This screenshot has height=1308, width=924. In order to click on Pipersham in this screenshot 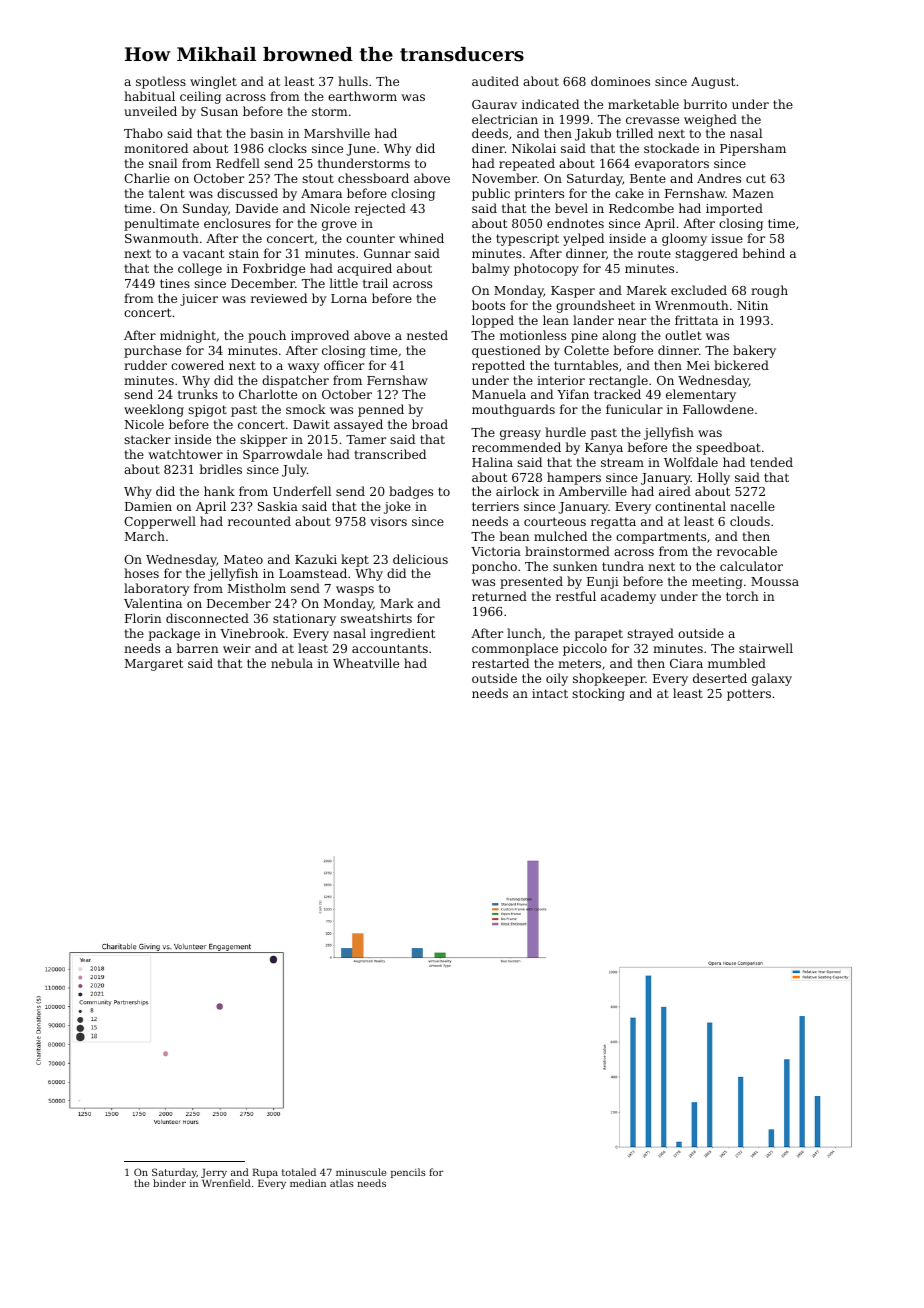, I will do `click(753, 149)`.
